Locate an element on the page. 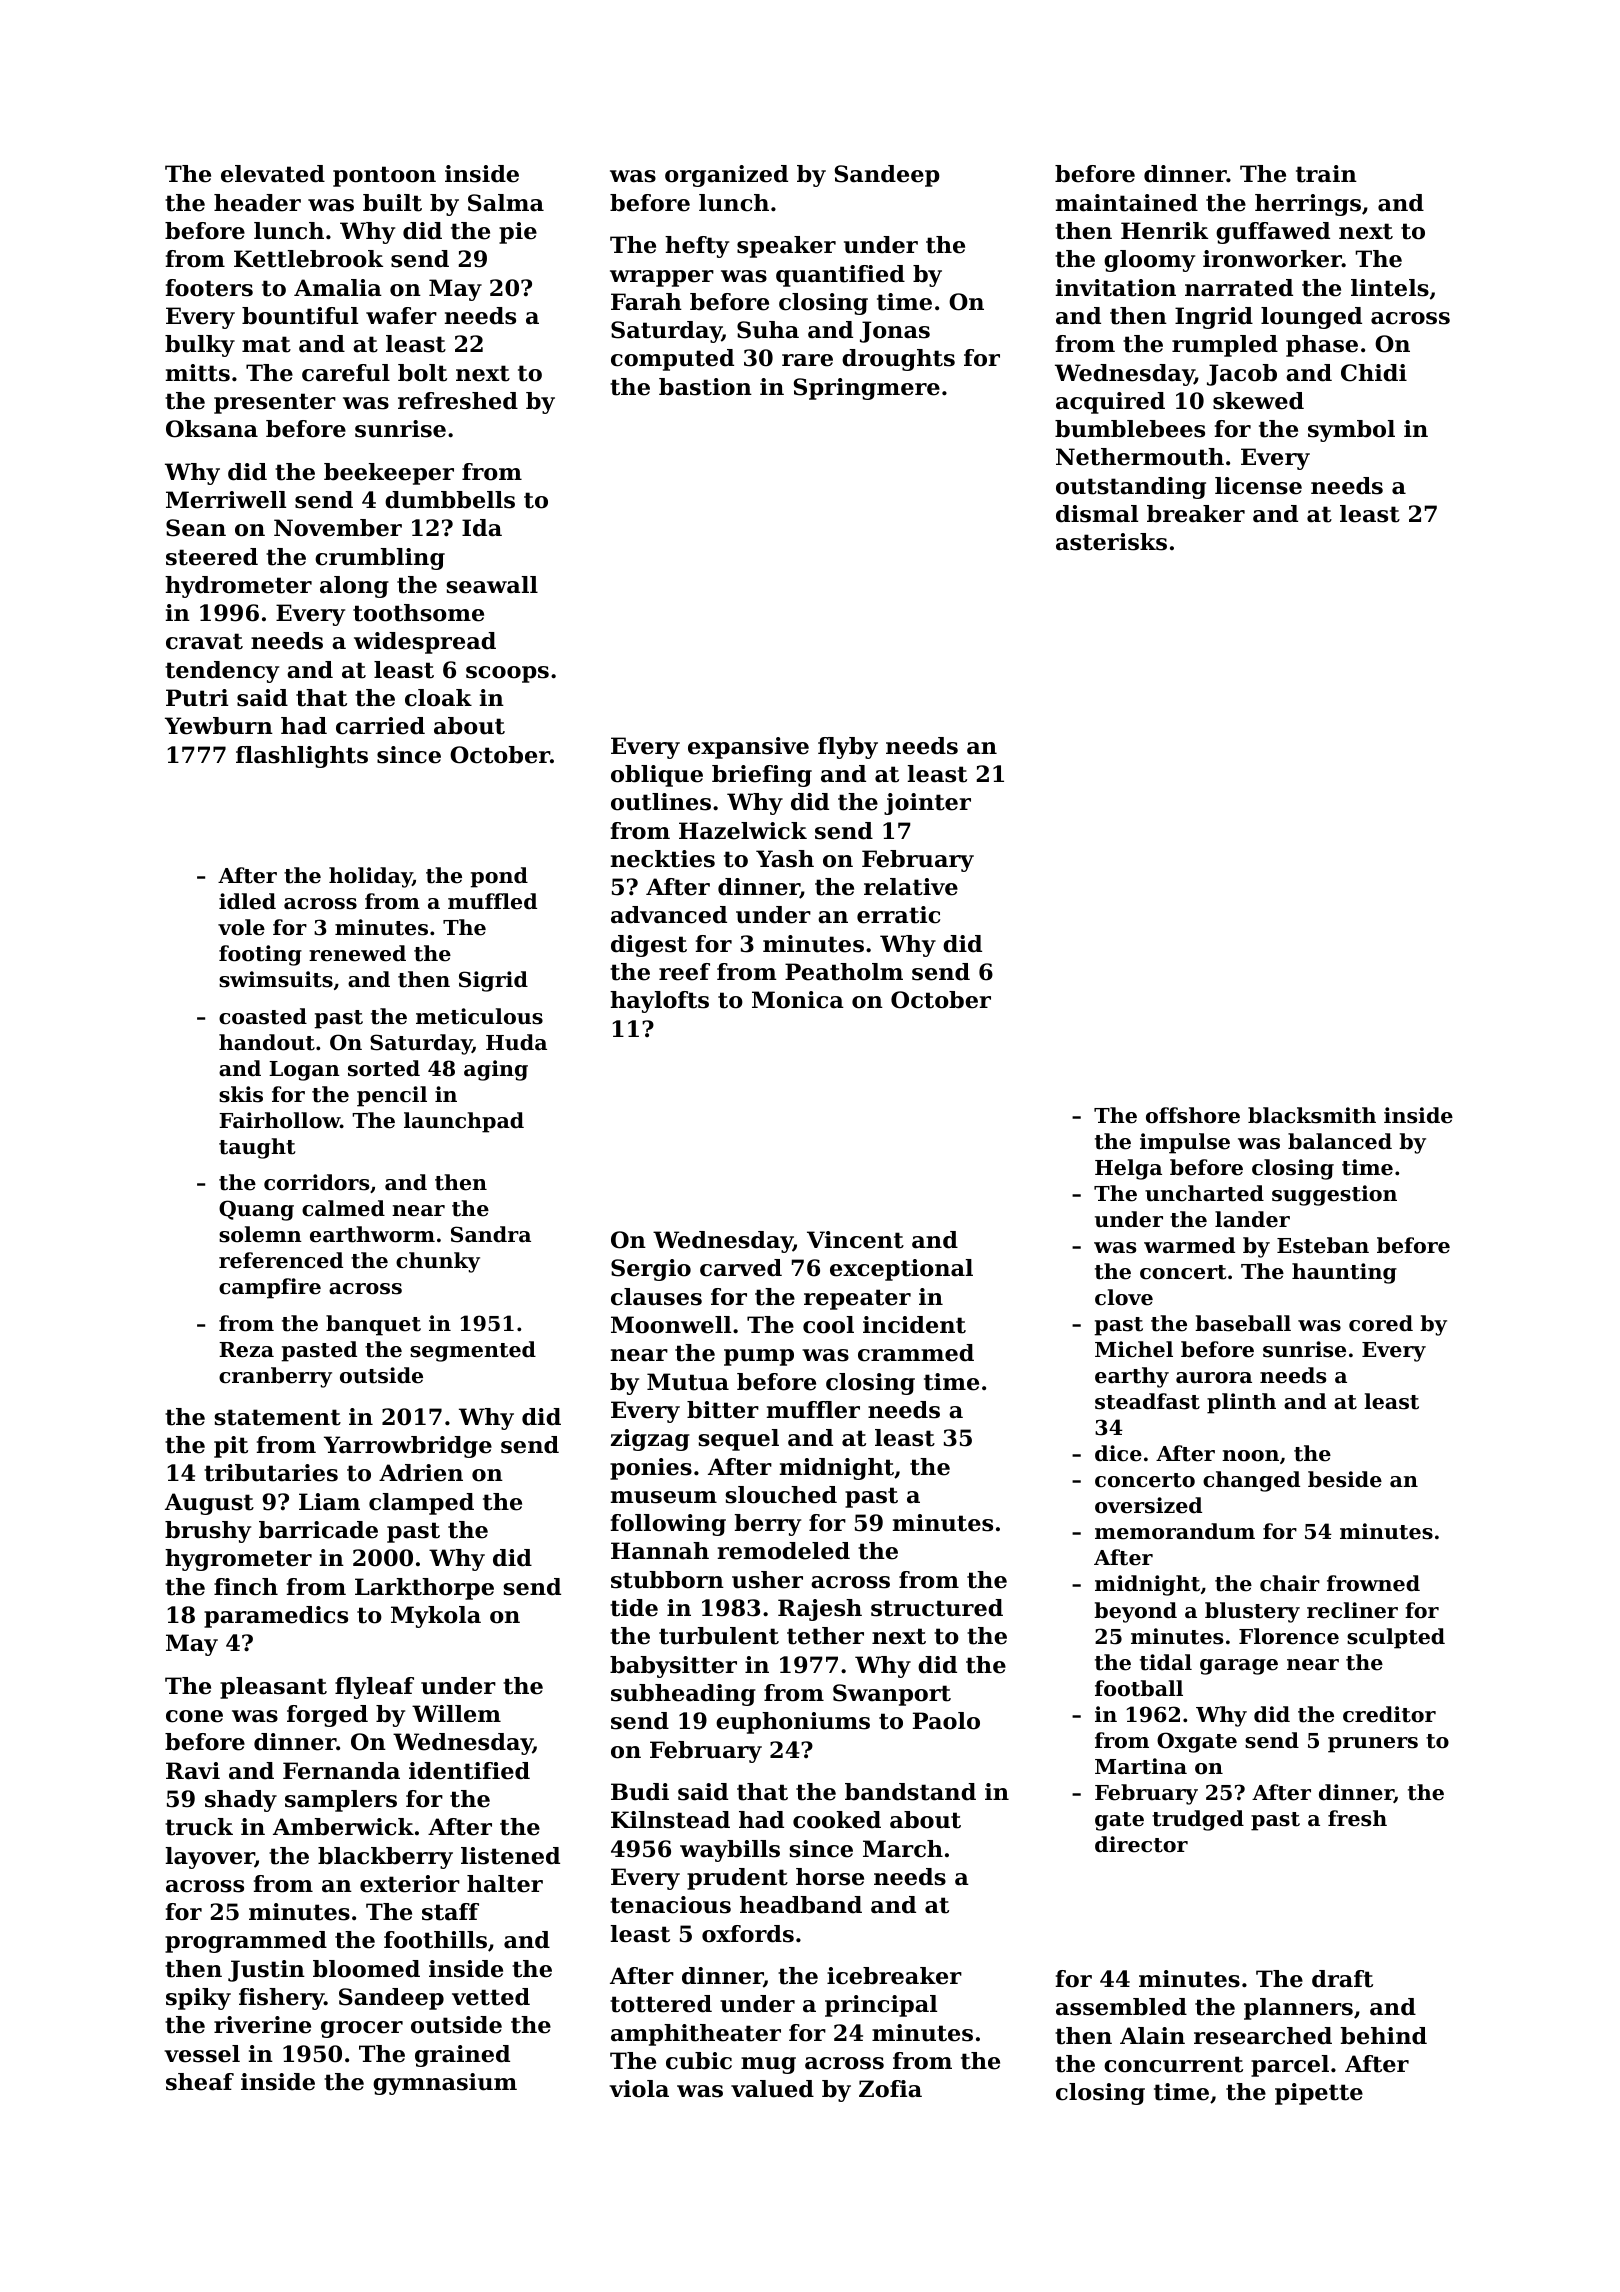 The height and width of the document is (2292, 1620). license is located at coordinates (1258, 486).
